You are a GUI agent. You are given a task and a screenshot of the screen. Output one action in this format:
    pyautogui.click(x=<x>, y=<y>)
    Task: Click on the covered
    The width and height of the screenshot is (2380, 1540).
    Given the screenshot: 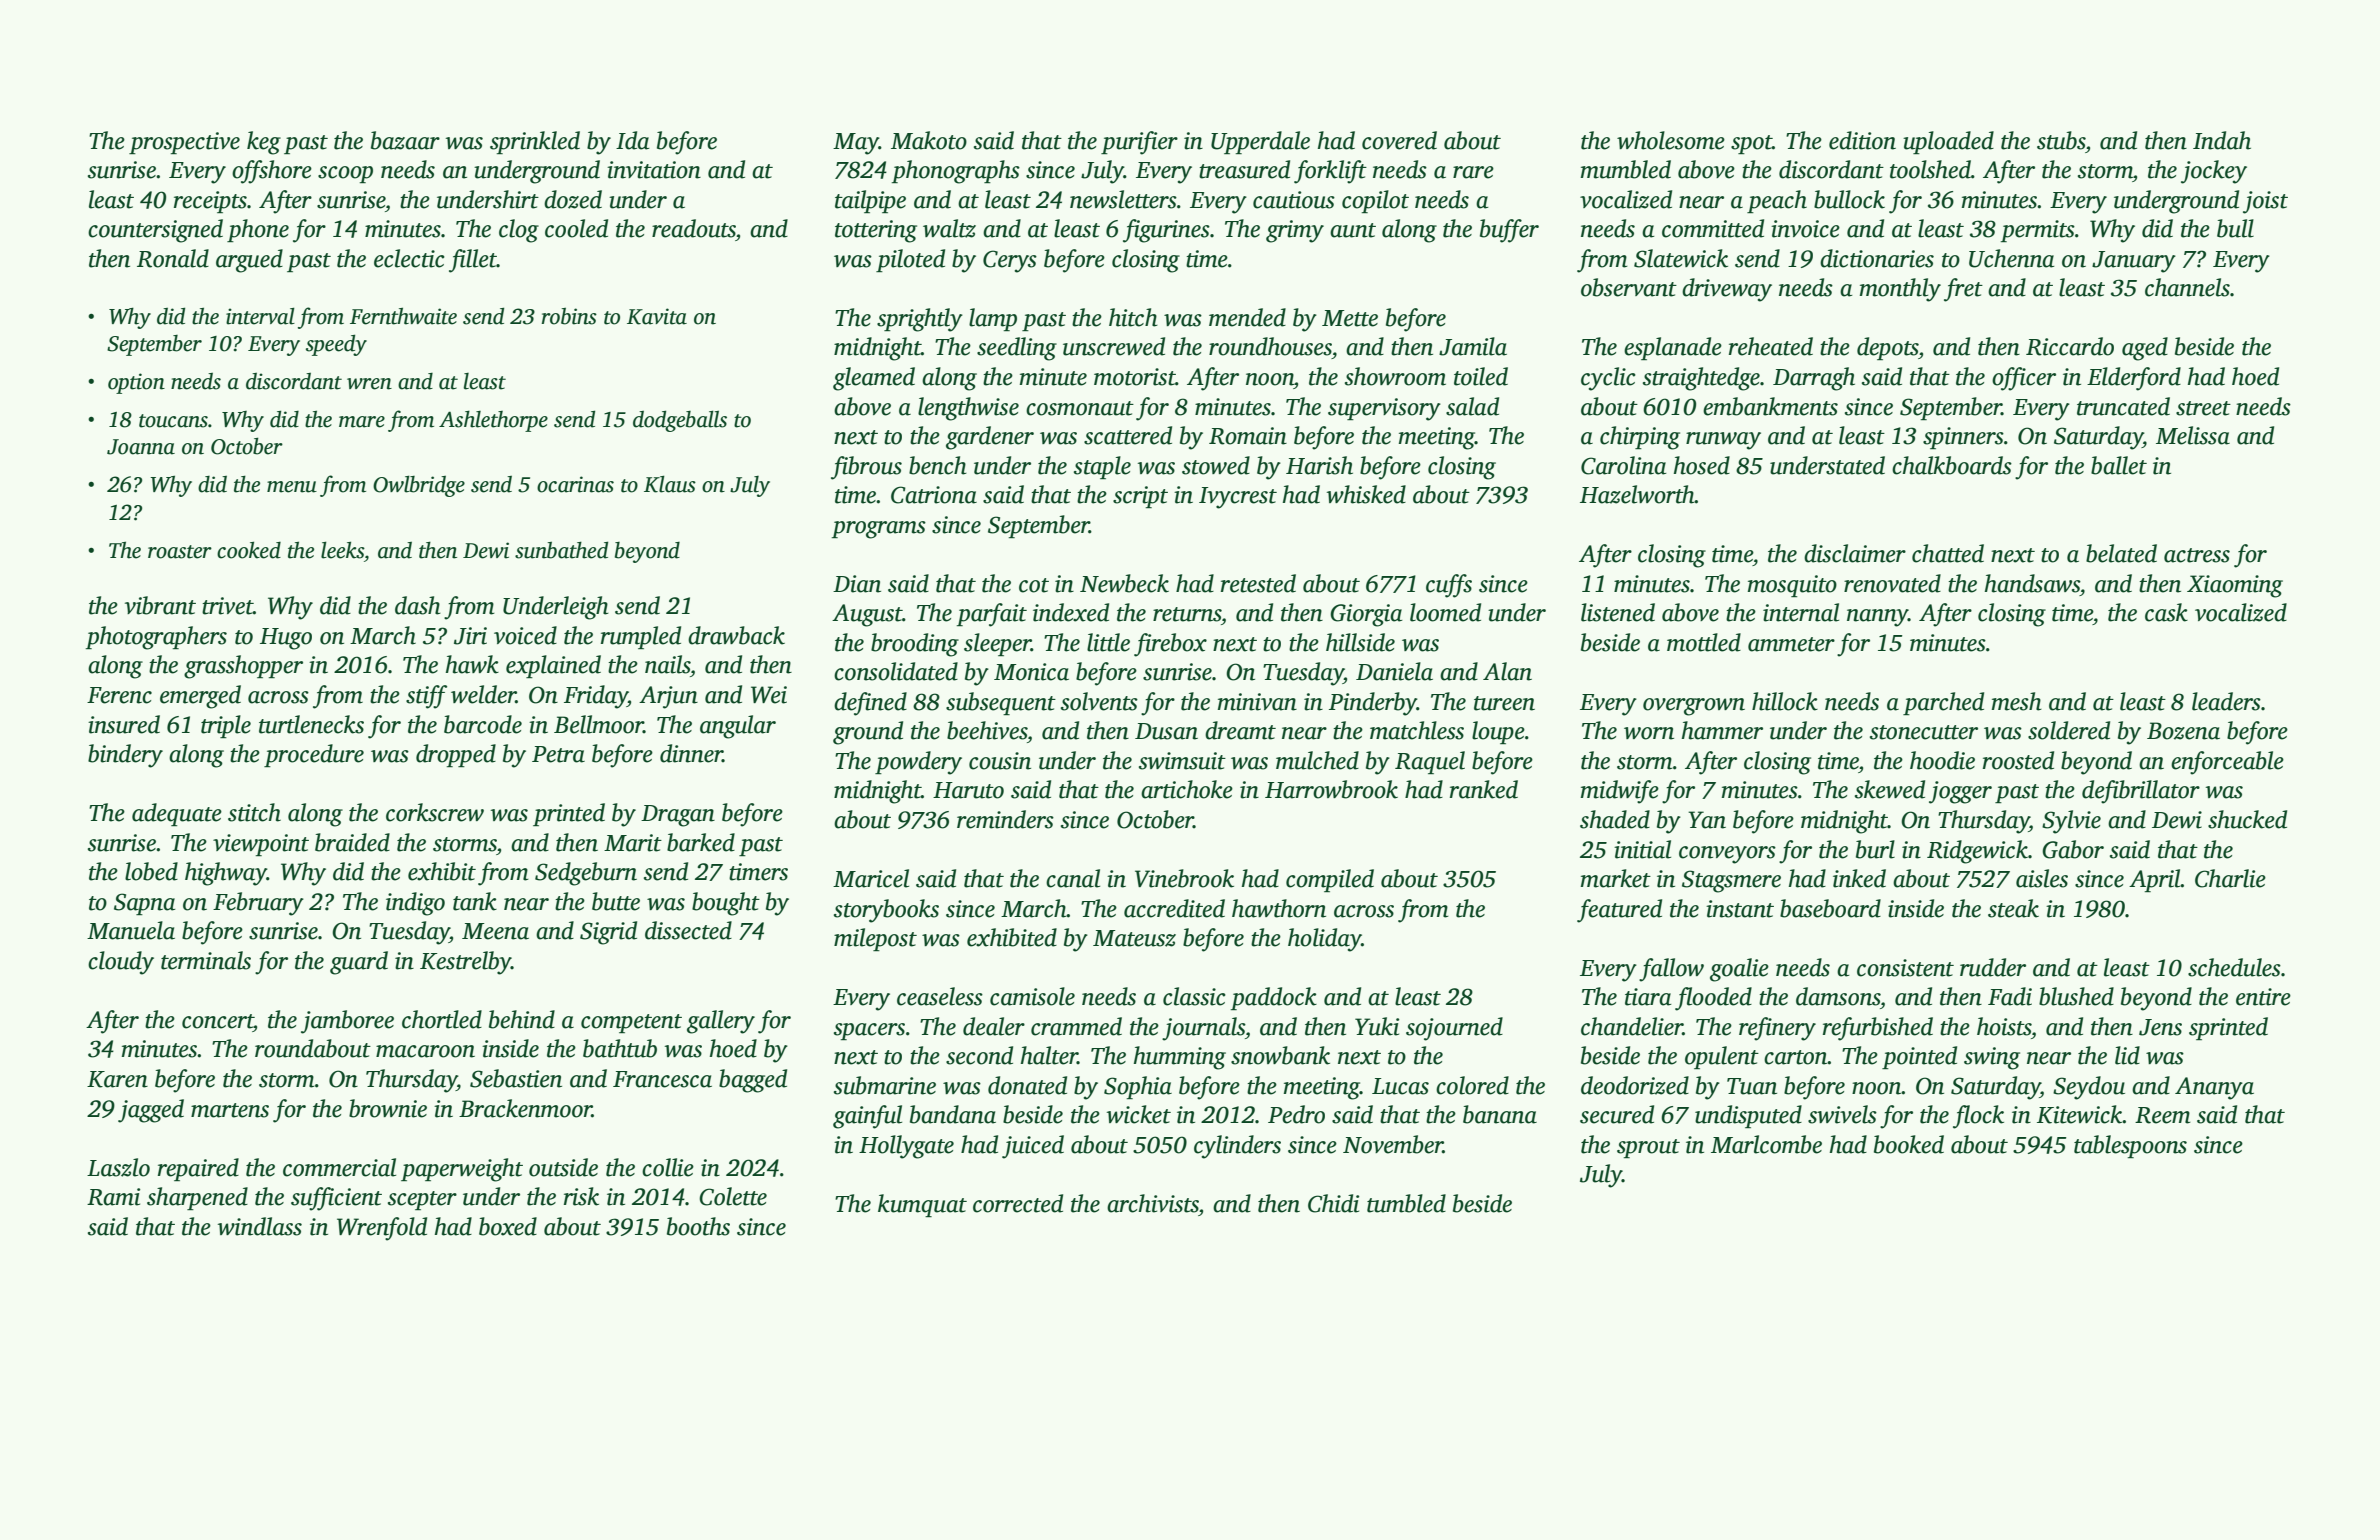 What is the action you would take?
    pyautogui.click(x=1399, y=140)
